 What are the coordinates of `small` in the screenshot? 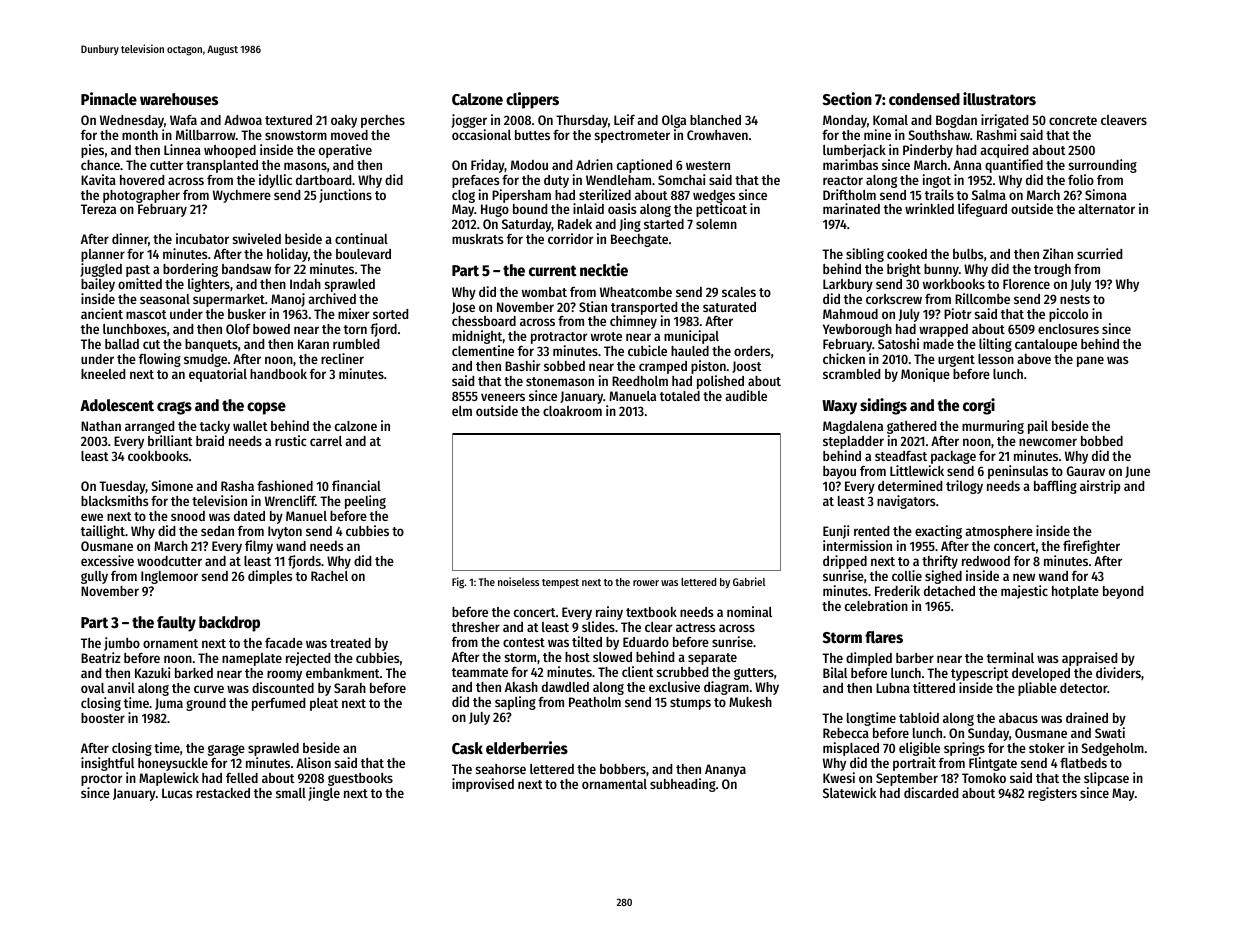 It's located at (291, 793).
